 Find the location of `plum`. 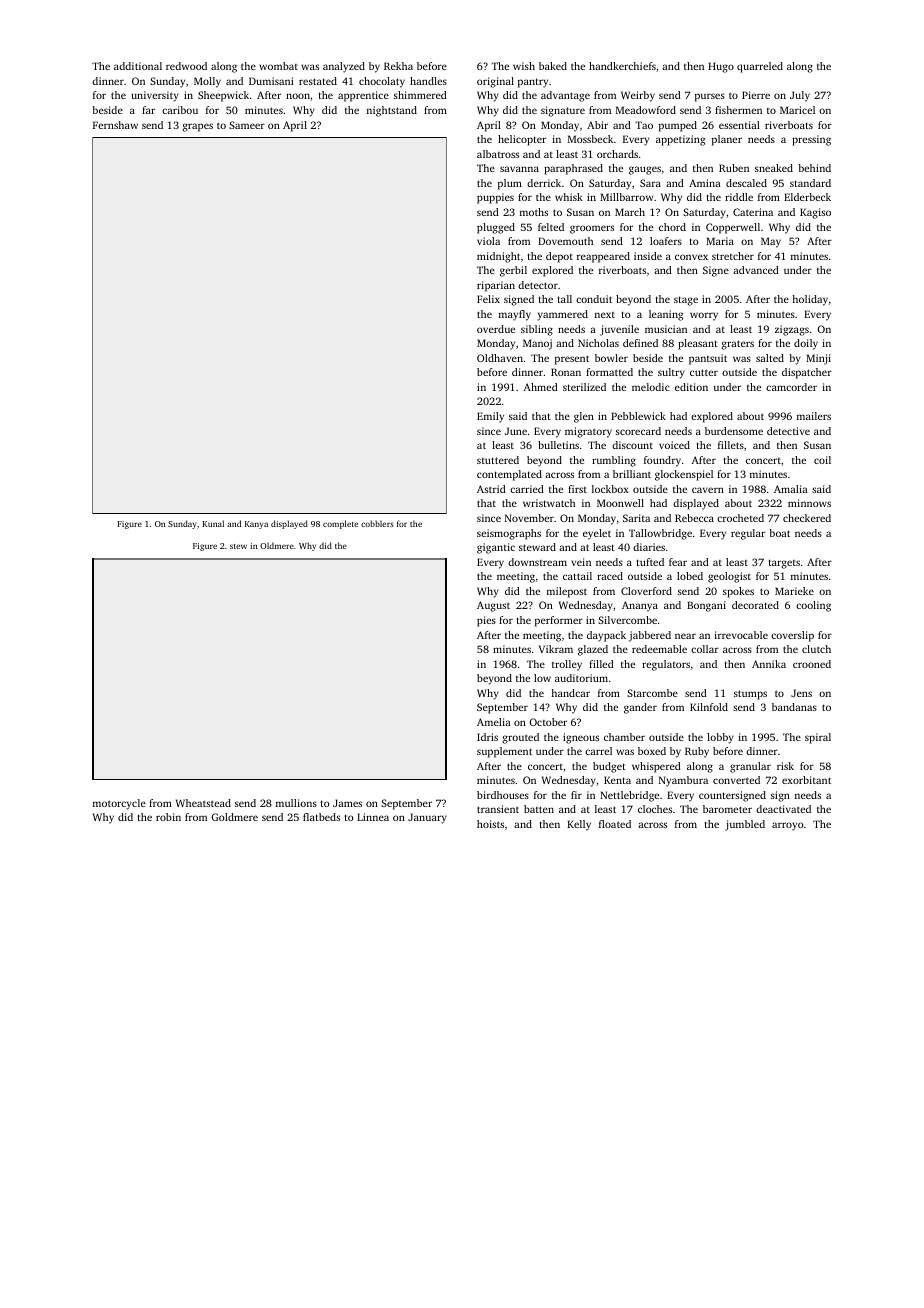

plum is located at coordinates (510, 184).
